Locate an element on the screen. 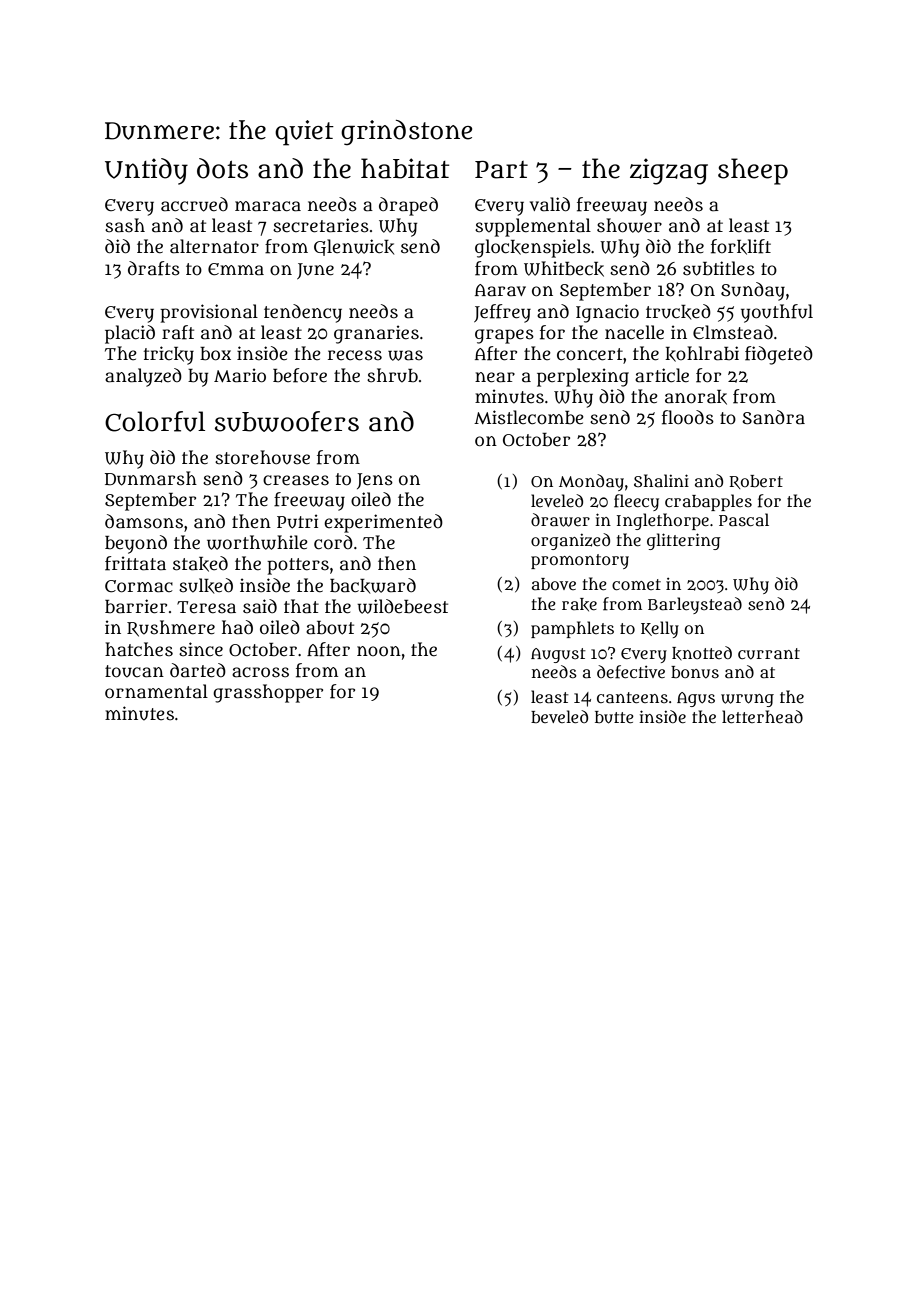 This screenshot has height=1308, width=924. Sandra is located at coordinates (773, 417).
